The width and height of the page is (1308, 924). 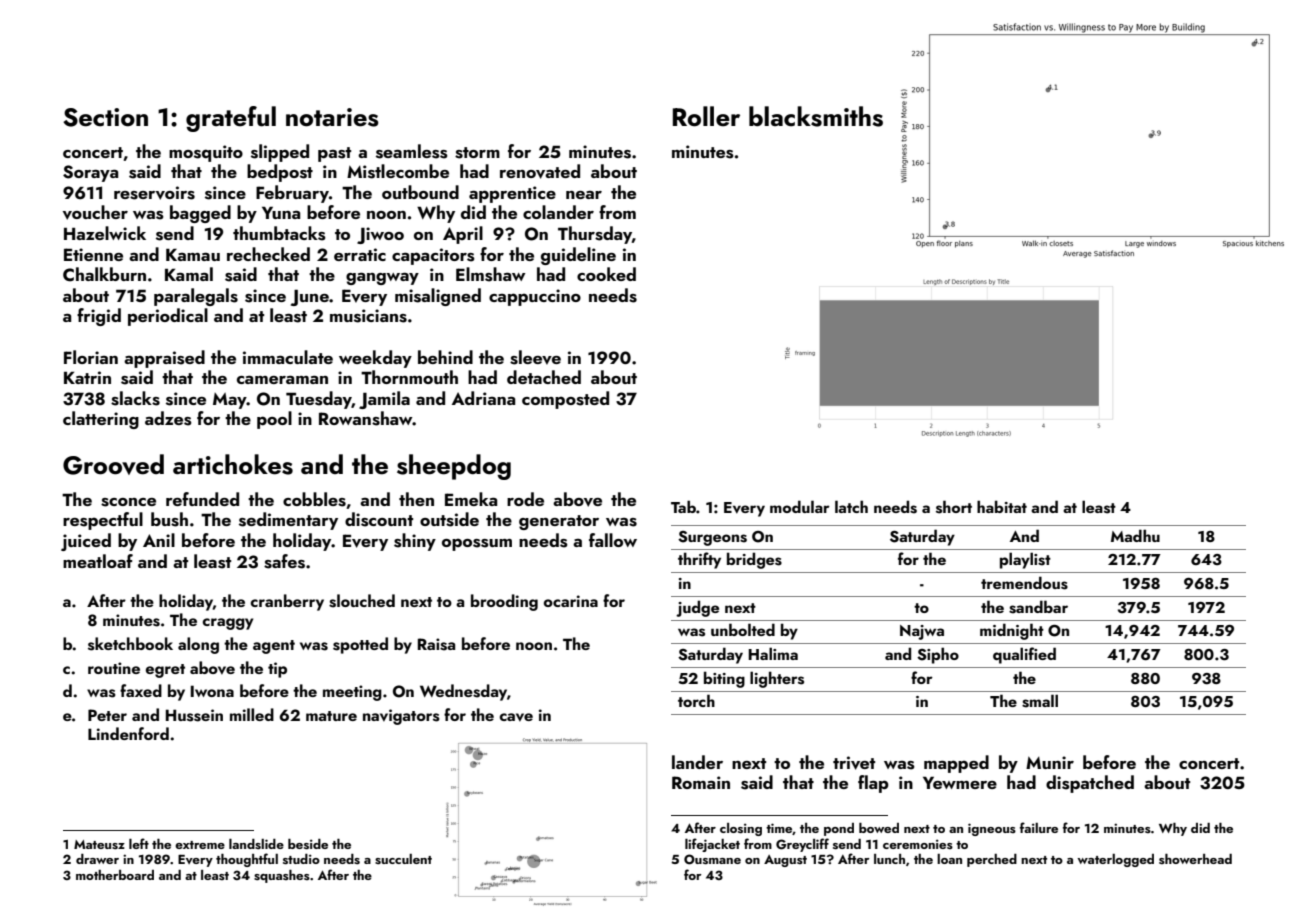 I want to click on habitat, so click(x=1002, y=506).
